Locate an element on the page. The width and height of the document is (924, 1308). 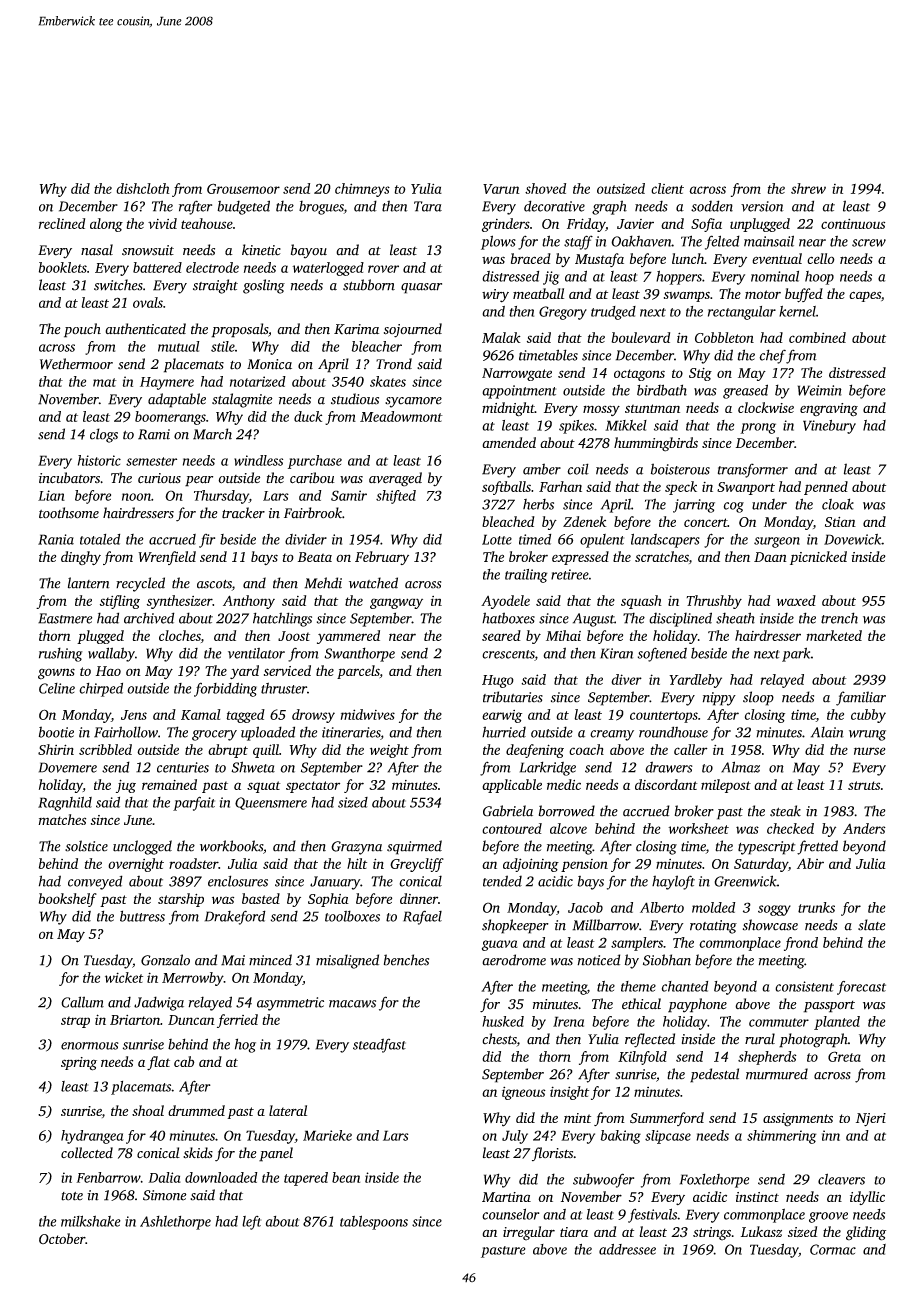
chanted is located at coordinates (685, 986).
